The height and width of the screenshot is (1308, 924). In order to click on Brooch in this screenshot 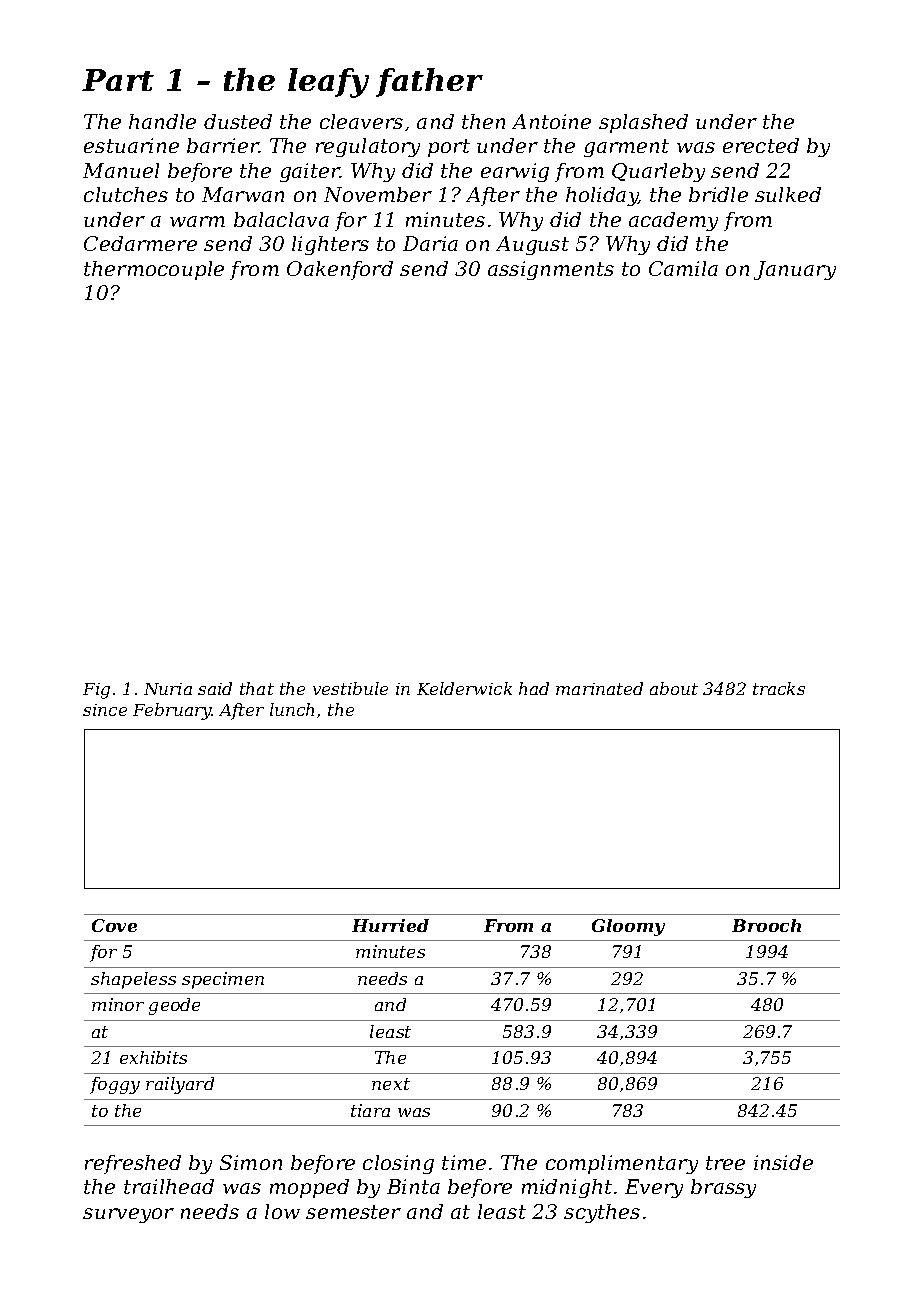, I will do `click(766, 925)`.
